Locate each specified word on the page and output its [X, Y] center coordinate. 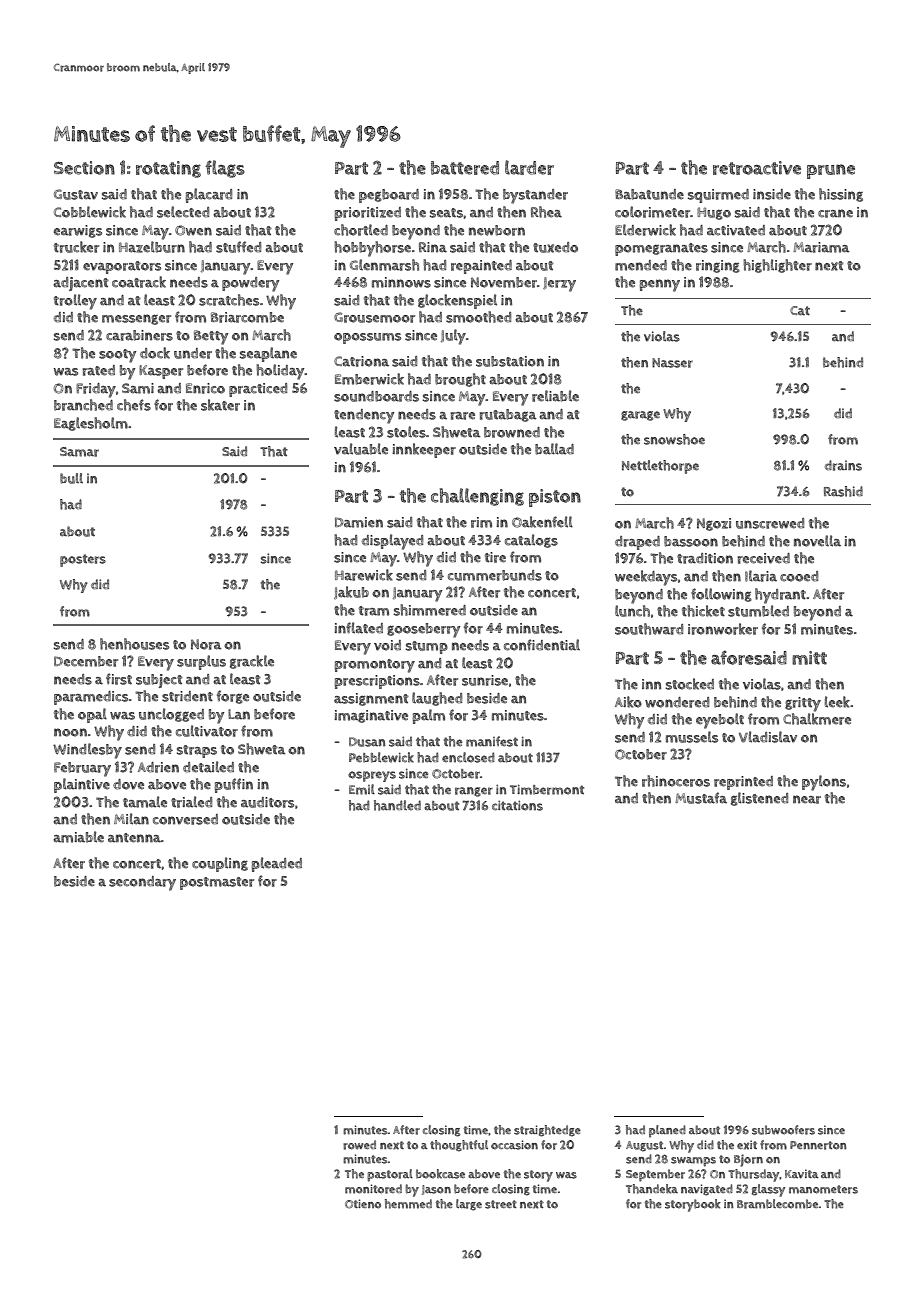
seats [446, 213]
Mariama [821, 247]
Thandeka [652, 1189]
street [501, 1204]
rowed [359, 1145]
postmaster [217, 883]
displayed [392, 542]
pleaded [277, 864]
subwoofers [783, 1130]
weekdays [646, 578]
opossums [367, 338]
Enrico [205, 388]
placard [209, 195]
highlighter [777, 266]
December [86, 661]
